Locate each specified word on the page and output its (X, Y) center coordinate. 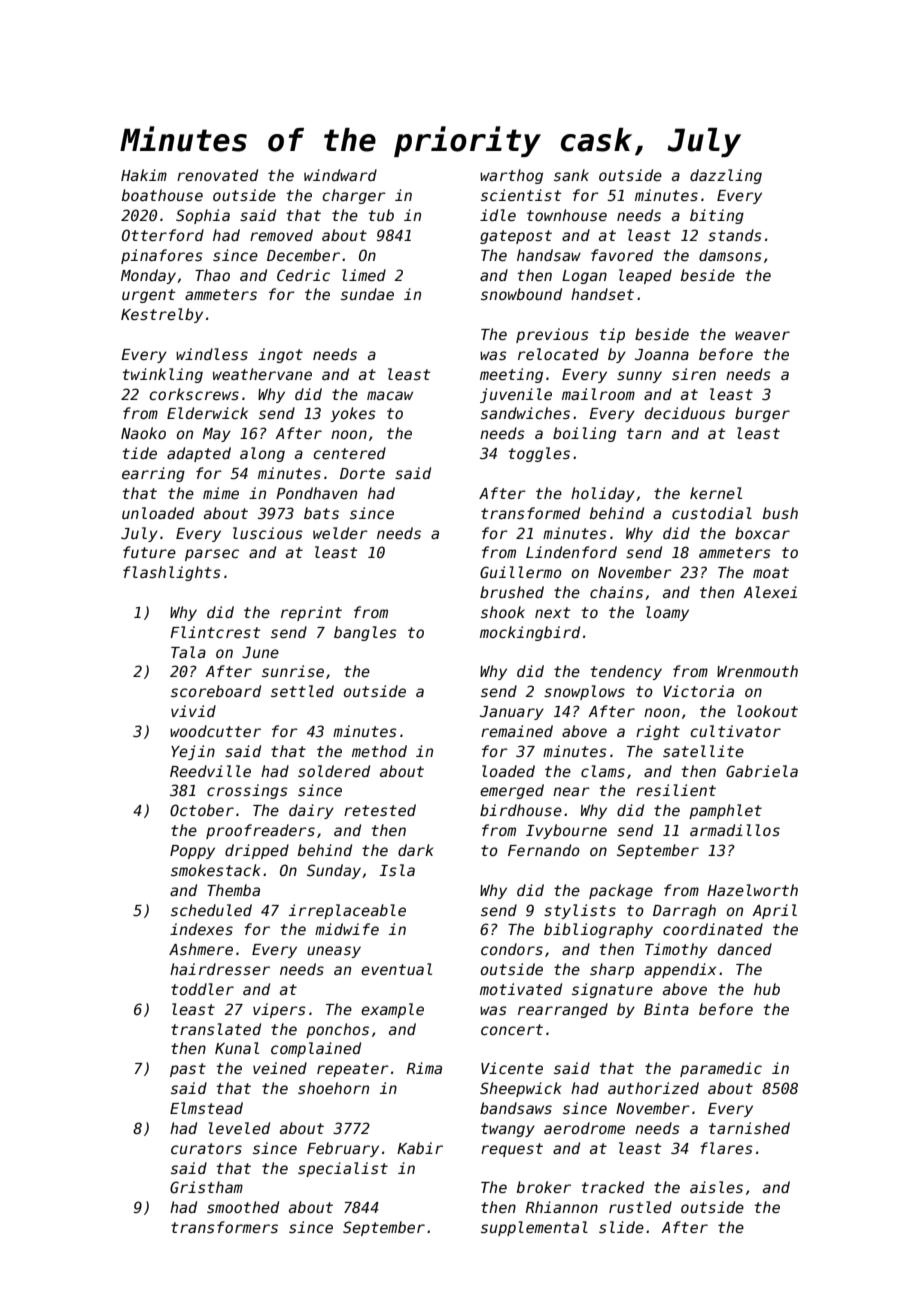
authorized (653, 1088)
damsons (730, 255)
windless (212, 354)
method (379, 751)
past (188, 1070)
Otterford (163, 235)
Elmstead (206, 1108)
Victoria (699, 691)
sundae (367, 294)
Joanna (662, 354)
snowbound (521, 294)
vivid (193, 711)
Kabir (420, 1148)
